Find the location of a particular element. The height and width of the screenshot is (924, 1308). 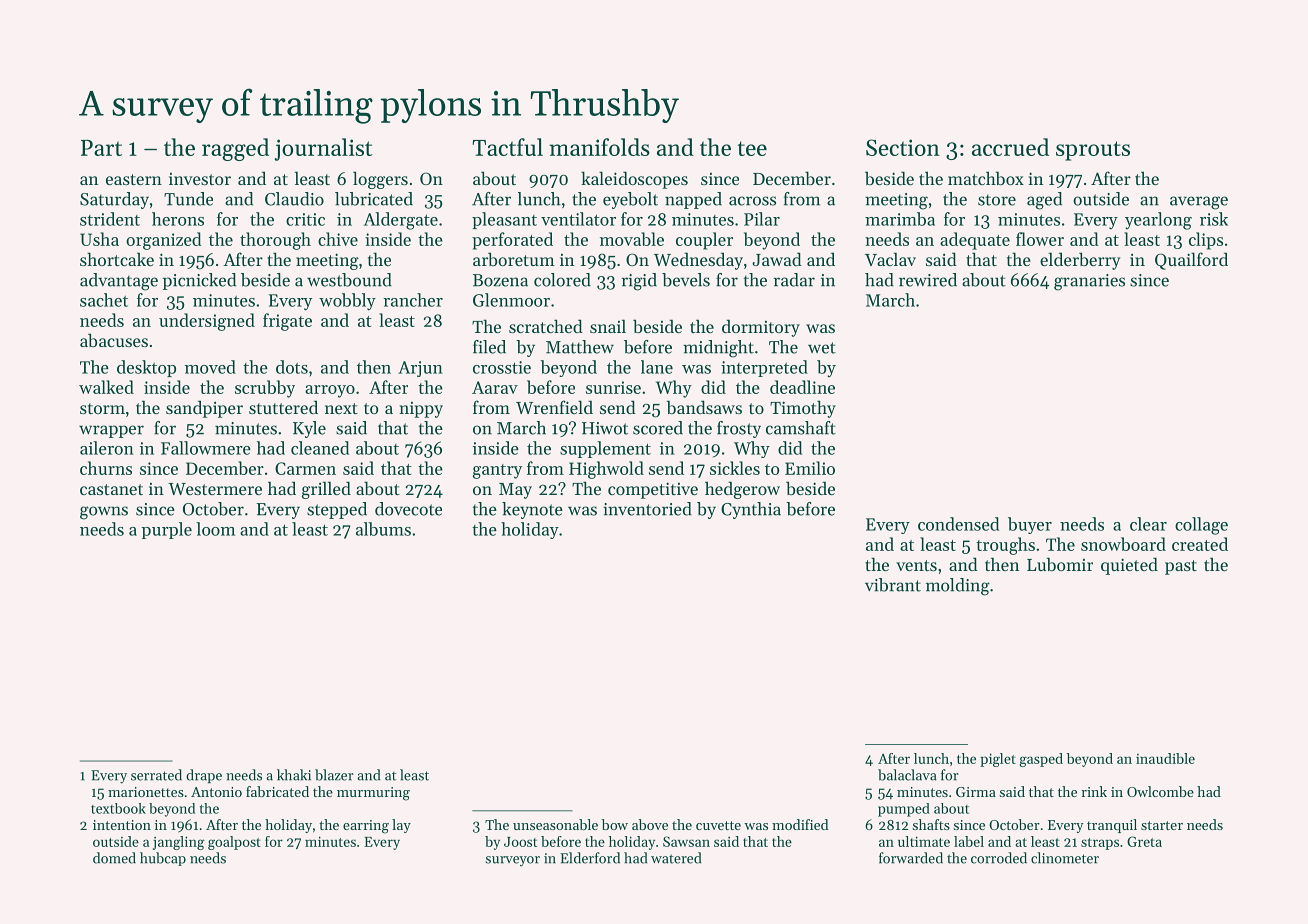

molding is located at coordinates (958, 587).
